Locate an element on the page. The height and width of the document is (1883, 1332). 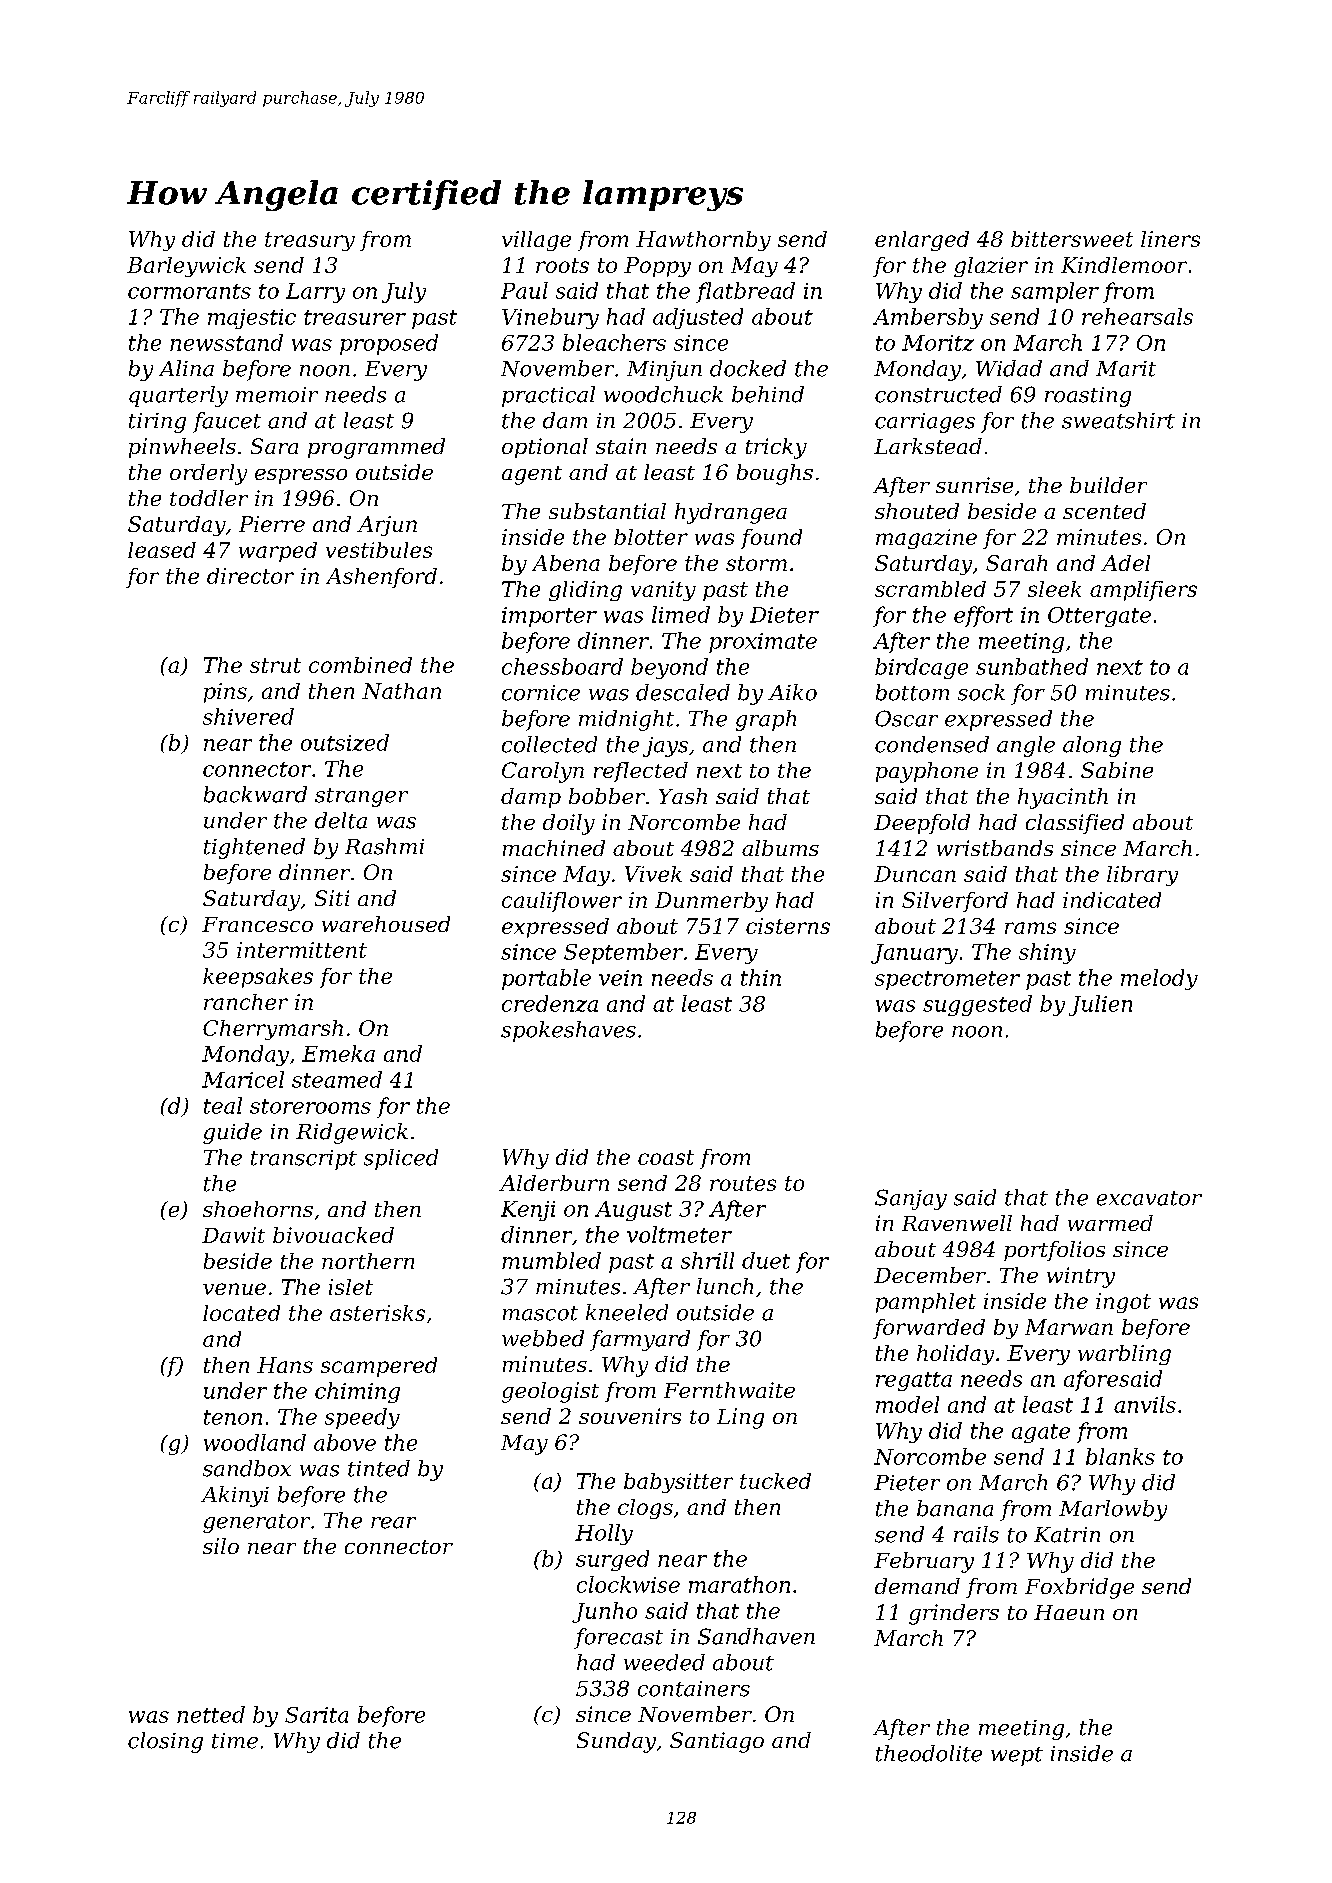
village is located at coordinates (536, 241).
